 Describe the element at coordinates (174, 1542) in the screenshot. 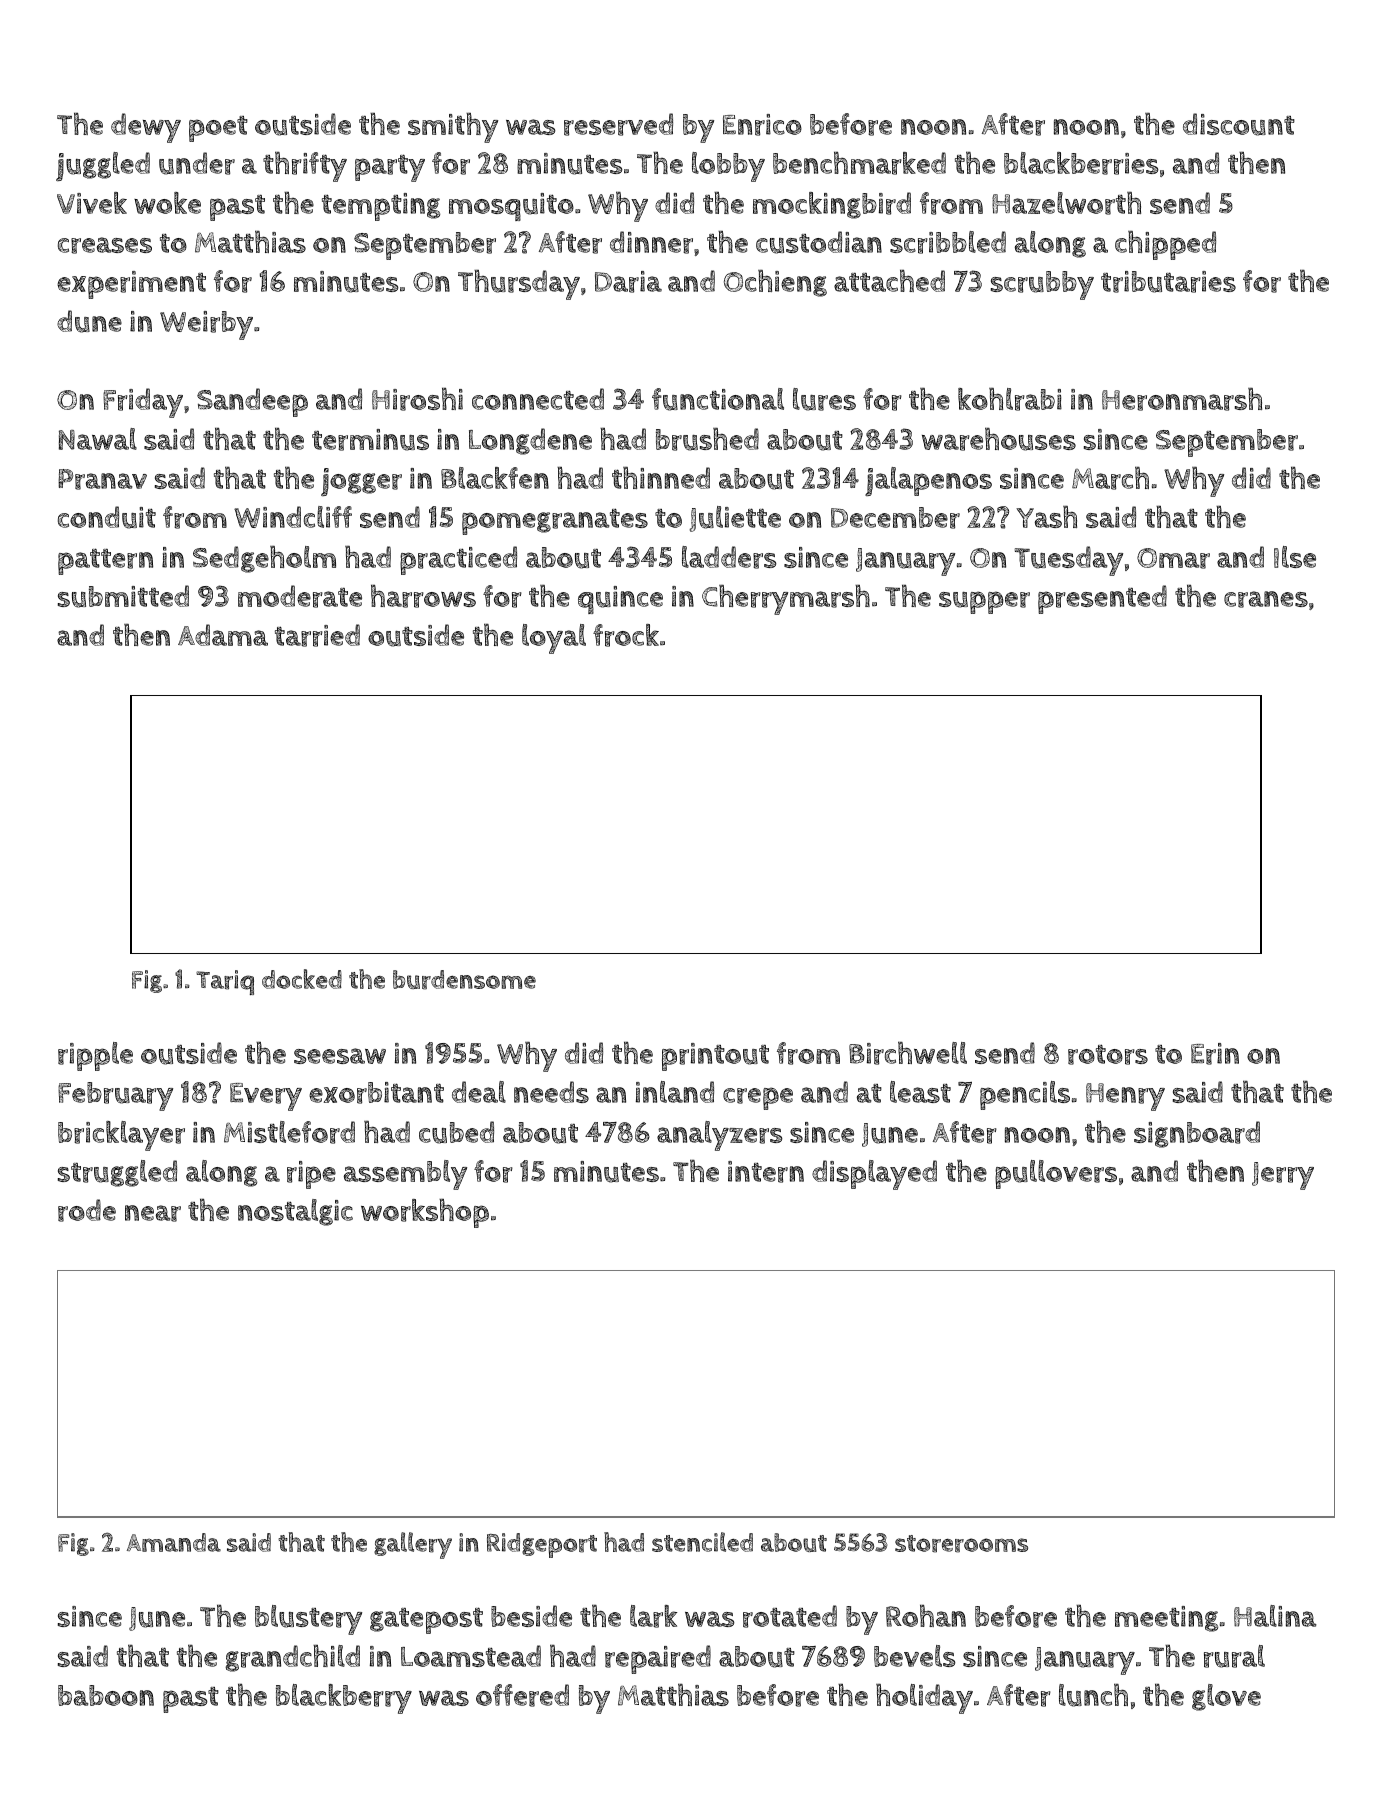

I see `Amanda` at that location.
